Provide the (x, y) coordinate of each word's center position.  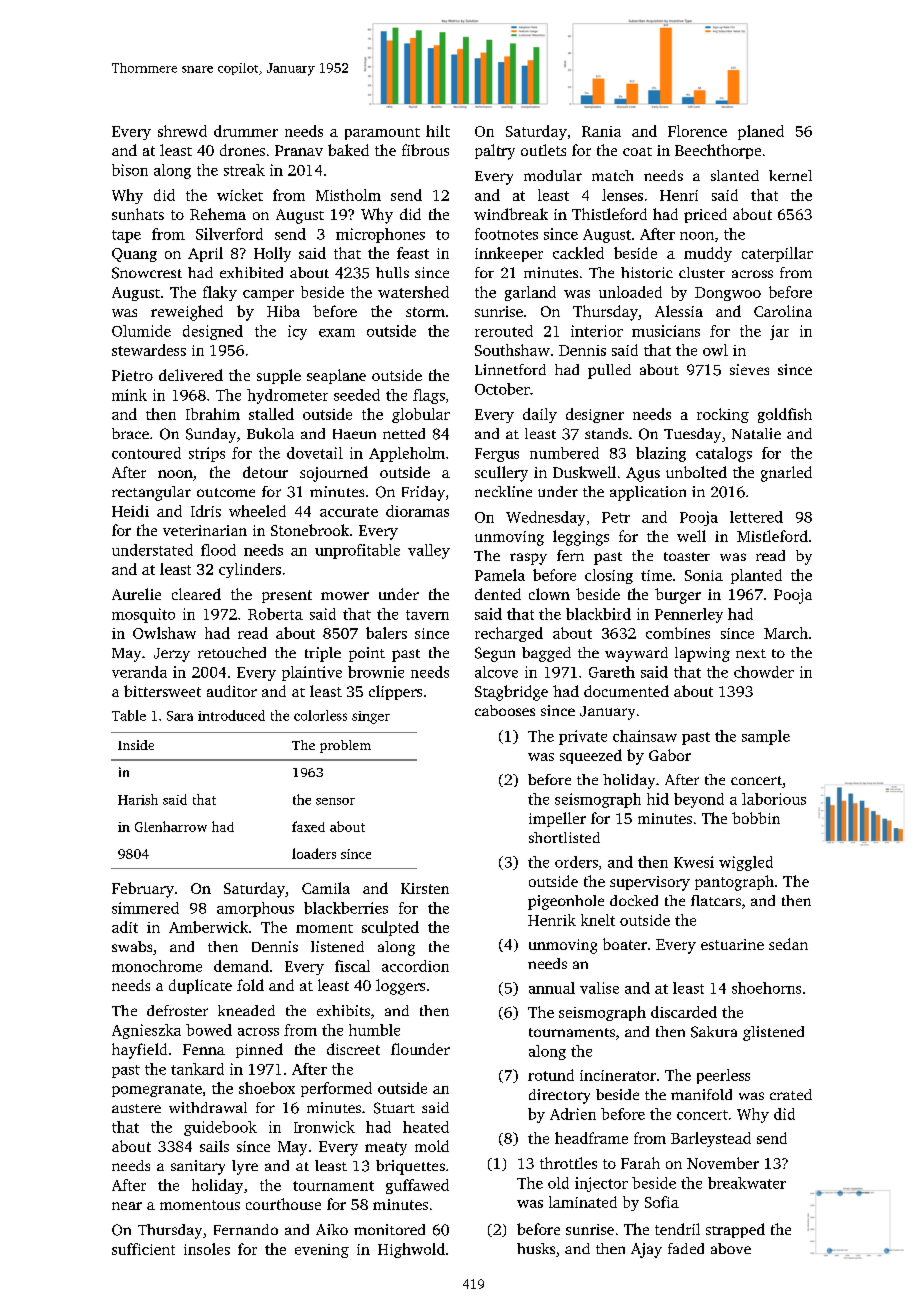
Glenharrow (171, 826)
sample (766, 737)
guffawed (417, 1186)
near (127, 1206)
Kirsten (425, 888)
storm (425, 312)
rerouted (504, 331)
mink (129, 395)
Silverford (229, 234)
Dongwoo (728, 294)
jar (779, 332)
